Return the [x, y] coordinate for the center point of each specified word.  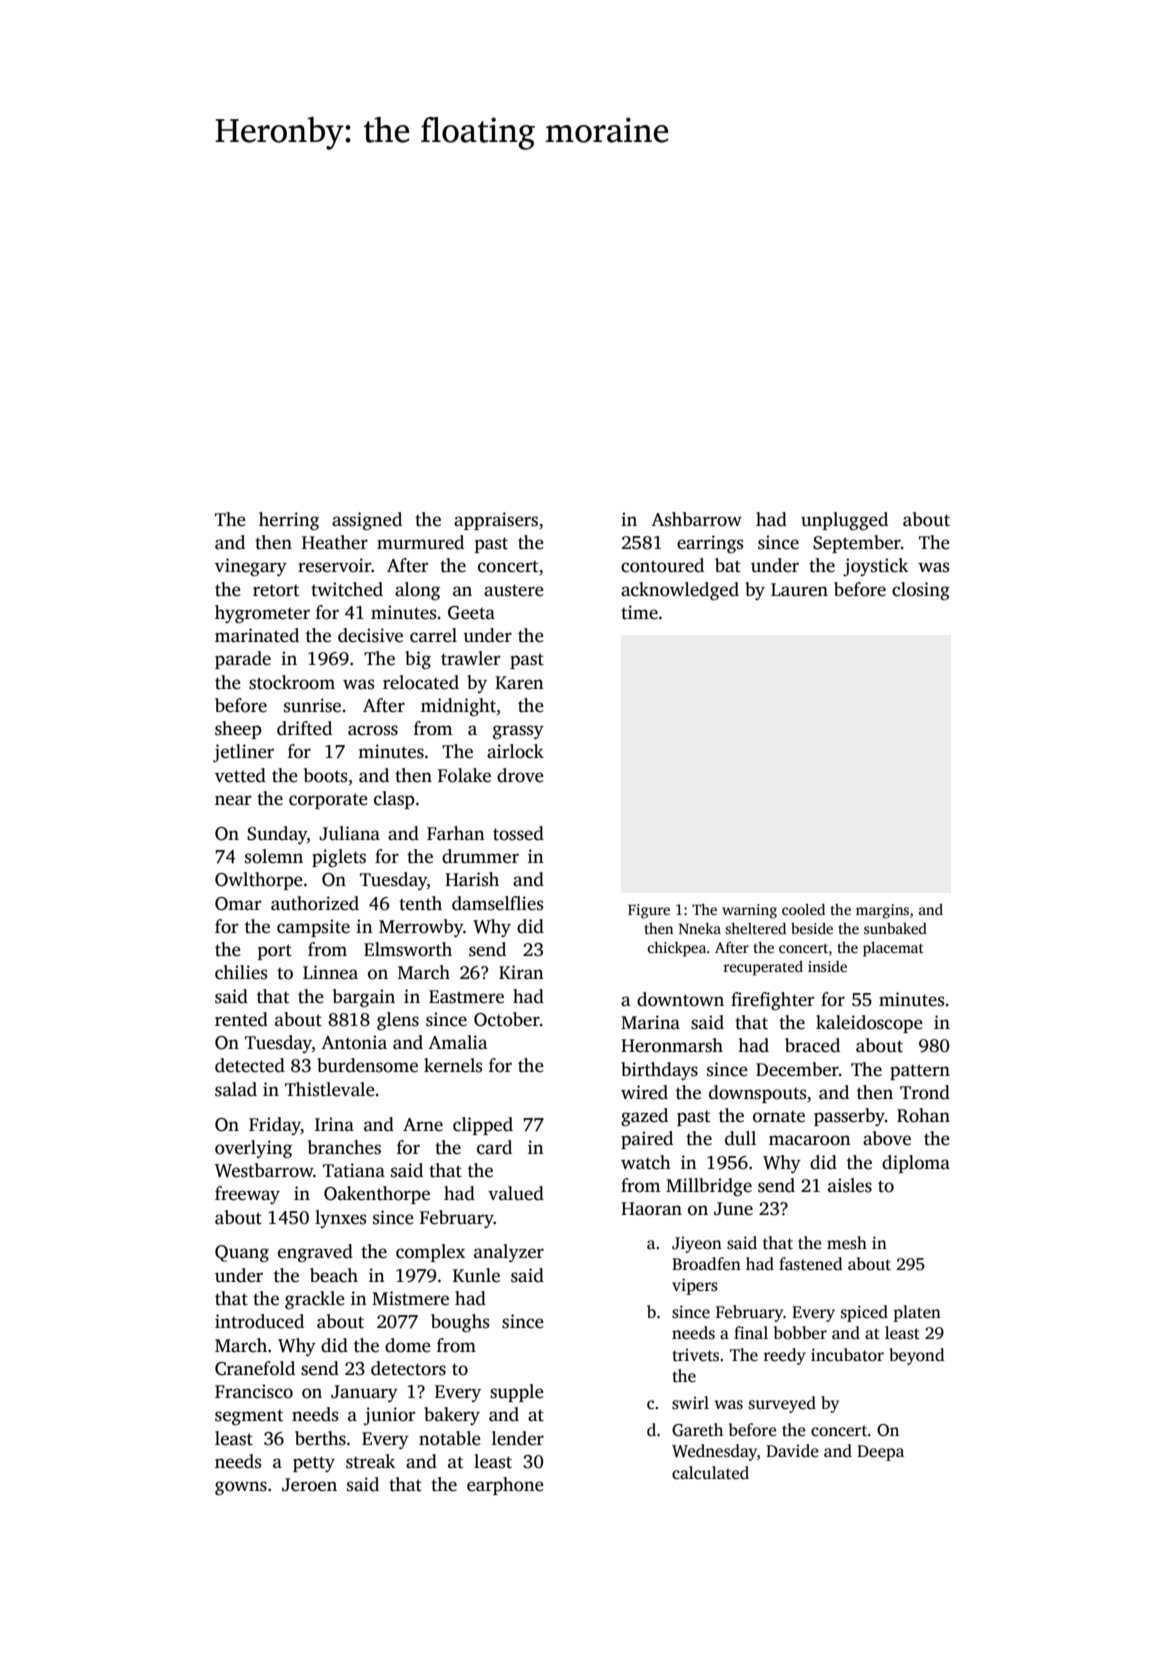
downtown [680, 999]
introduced [259, 1321]
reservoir [334, 565]
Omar [238, 904]
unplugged [844, 521]
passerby [849, 1117]
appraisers [496, 521]
